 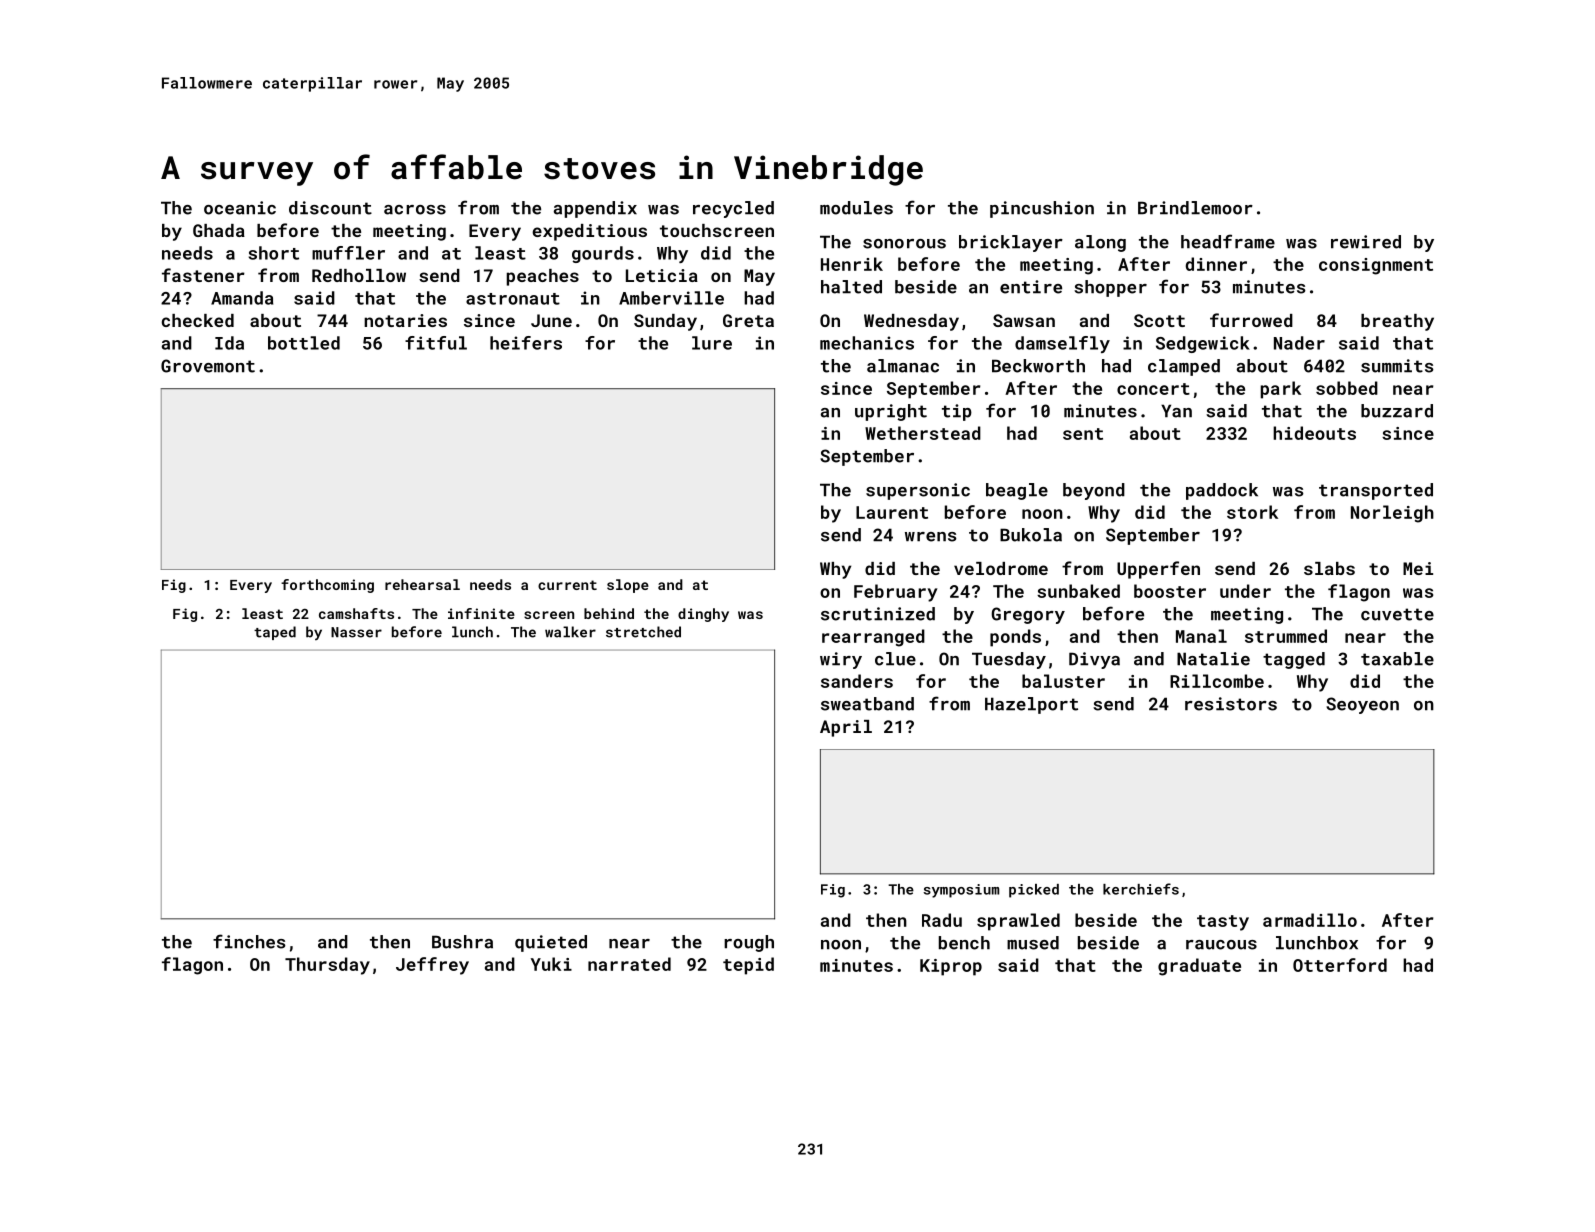 I want to click on under, so click(x=1245, y=591).
